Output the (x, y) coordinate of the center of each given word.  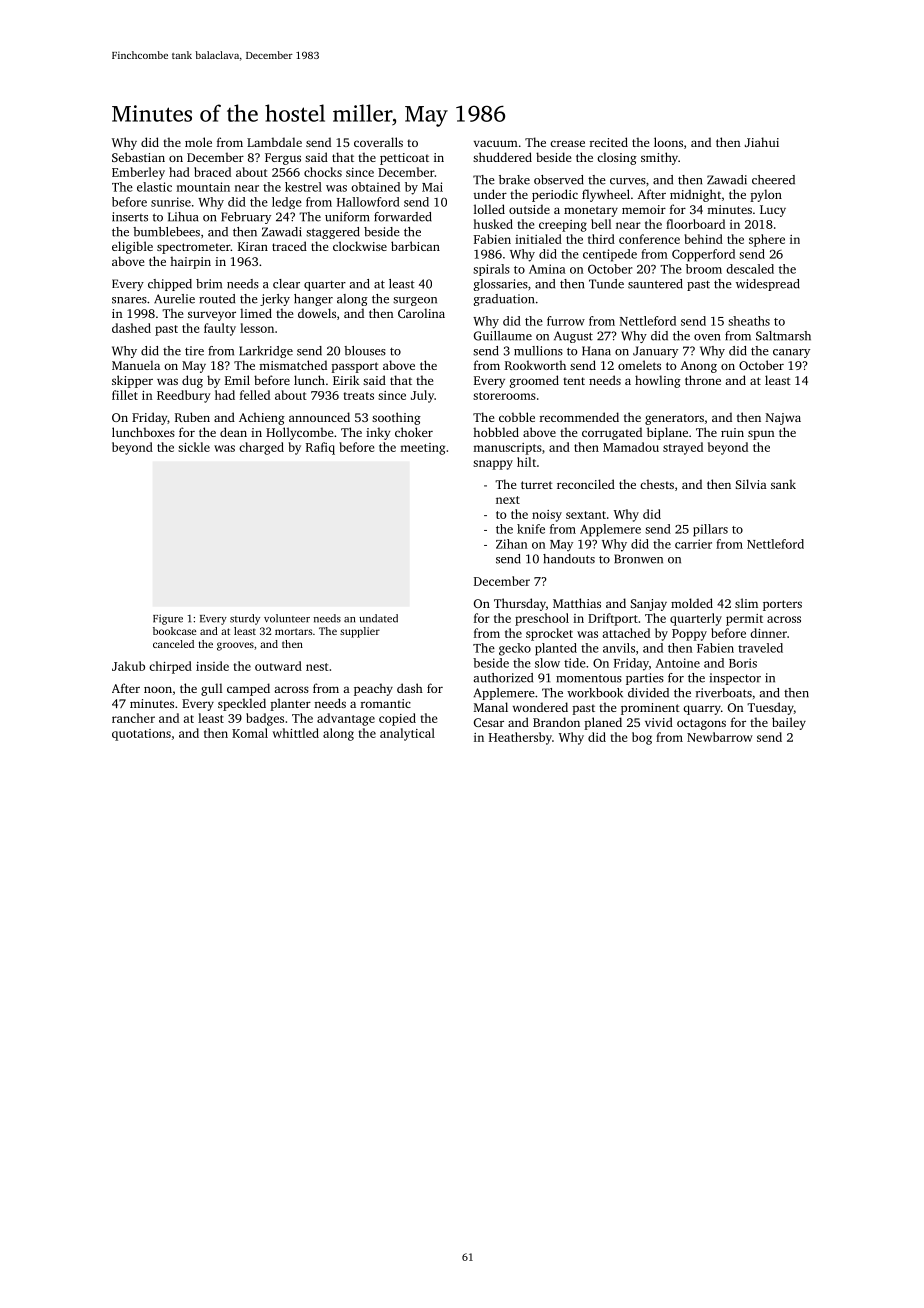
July (422, 396)
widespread (768, 285)
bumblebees (166, 232)
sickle (194, 447)
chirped (170, 667)
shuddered (502, 157)
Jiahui (762, 142)
